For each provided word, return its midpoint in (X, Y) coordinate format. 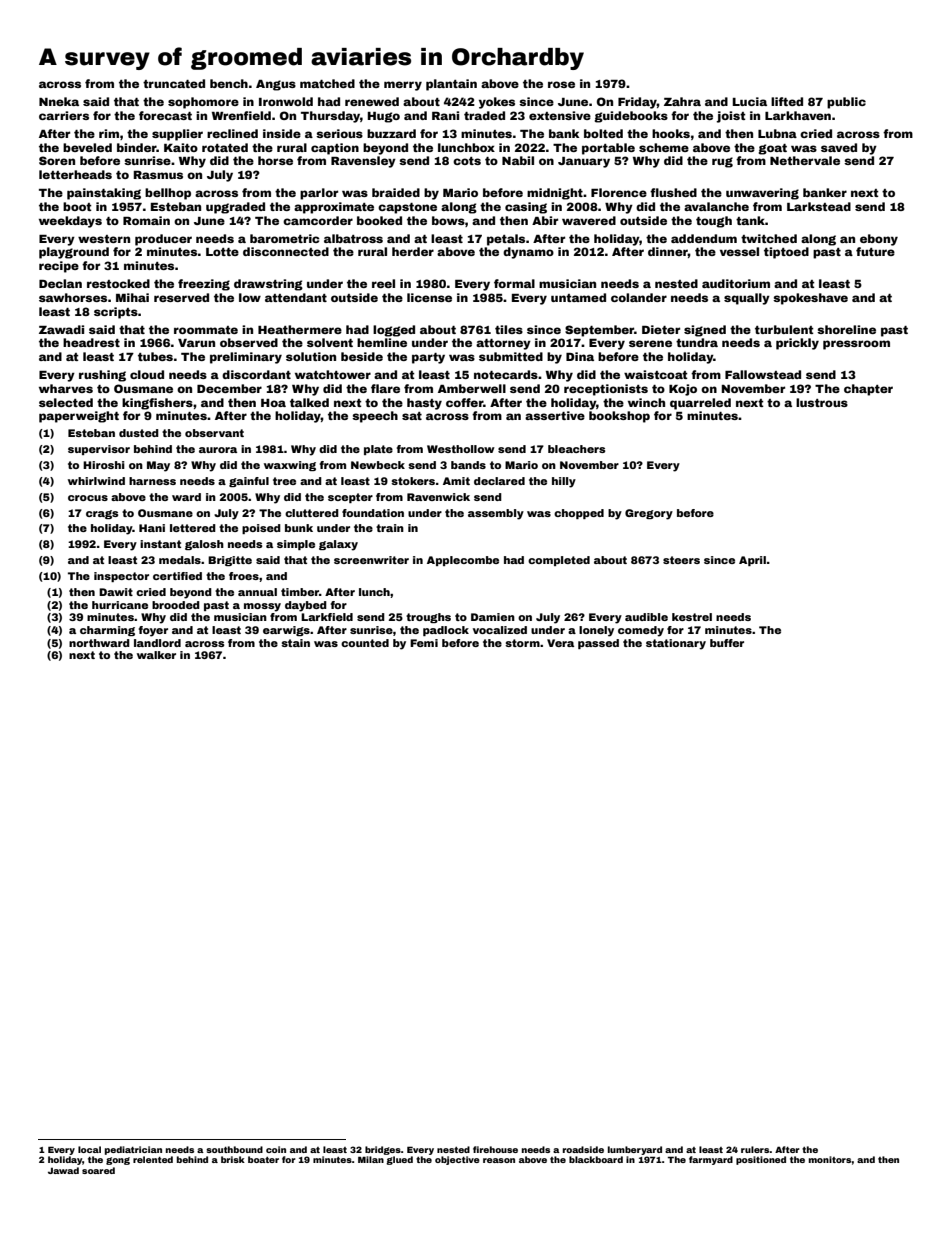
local (89, 1149)
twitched (769, 238)
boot (77, 206)
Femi (424, 643)
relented (153, 1159)
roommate (206, 330)
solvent (330, 342)
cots (467, 161)
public (846, 103)
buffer (727, 643)
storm (522, 643)
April (752, 561)
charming (107, 631)
